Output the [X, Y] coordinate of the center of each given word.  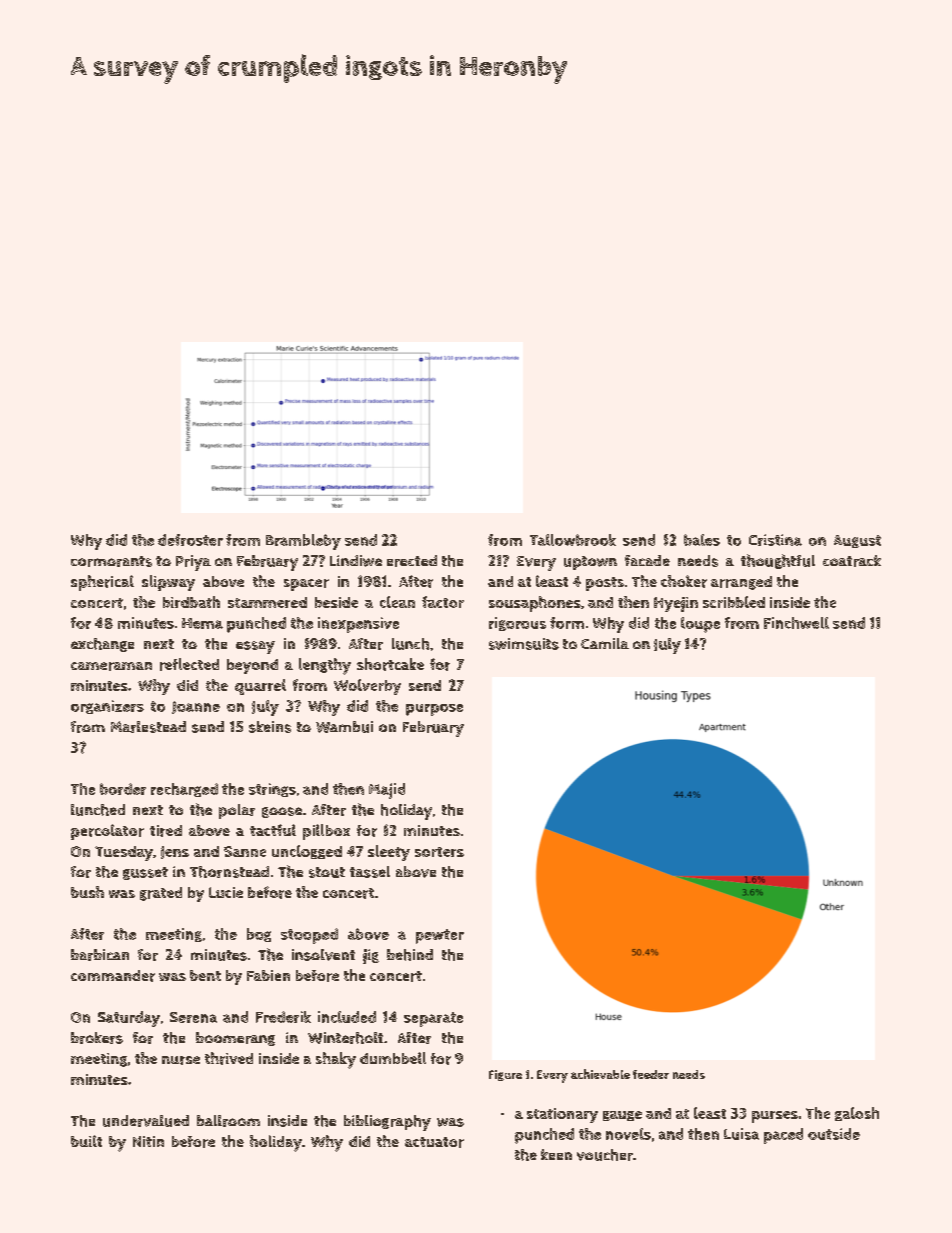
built [86, 1141]
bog [259, 935]
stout [327, 872]
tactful [273, 830]
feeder [651, 1074]
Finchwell [796, 623]
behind [410, 955]
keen [556, 1154]
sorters [439, 852]
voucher [605, 1155]
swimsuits [524, 644]
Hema [202, 623]
